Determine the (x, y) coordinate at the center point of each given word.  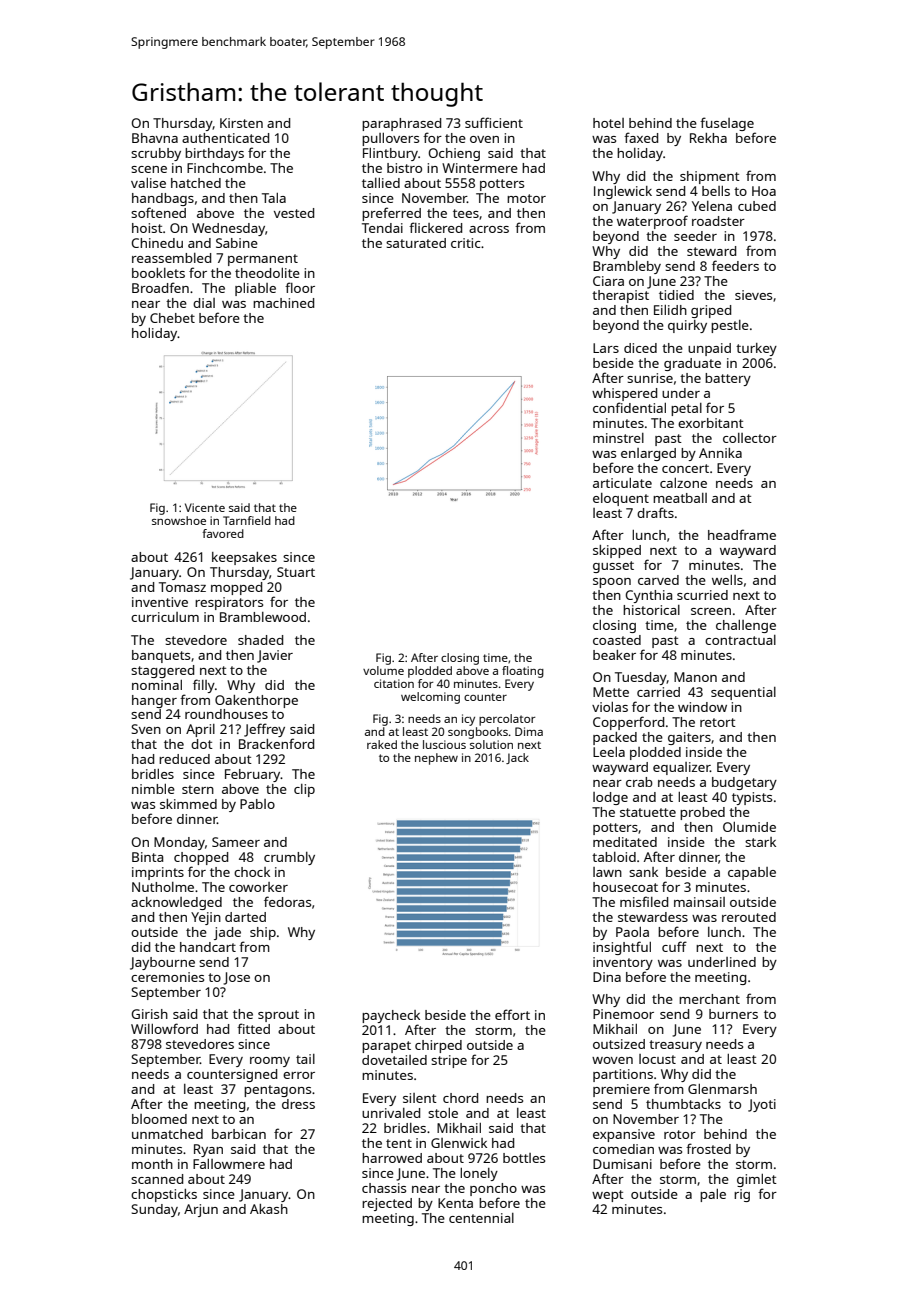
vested (294, 213)
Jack (517, 758)
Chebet (172, 318)
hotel (608, 123)
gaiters (689, 738)
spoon (612, 583)
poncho (493, 1189)
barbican (239, 1134)
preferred (391, 214)
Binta (147, 857)
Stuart (296, 572)
